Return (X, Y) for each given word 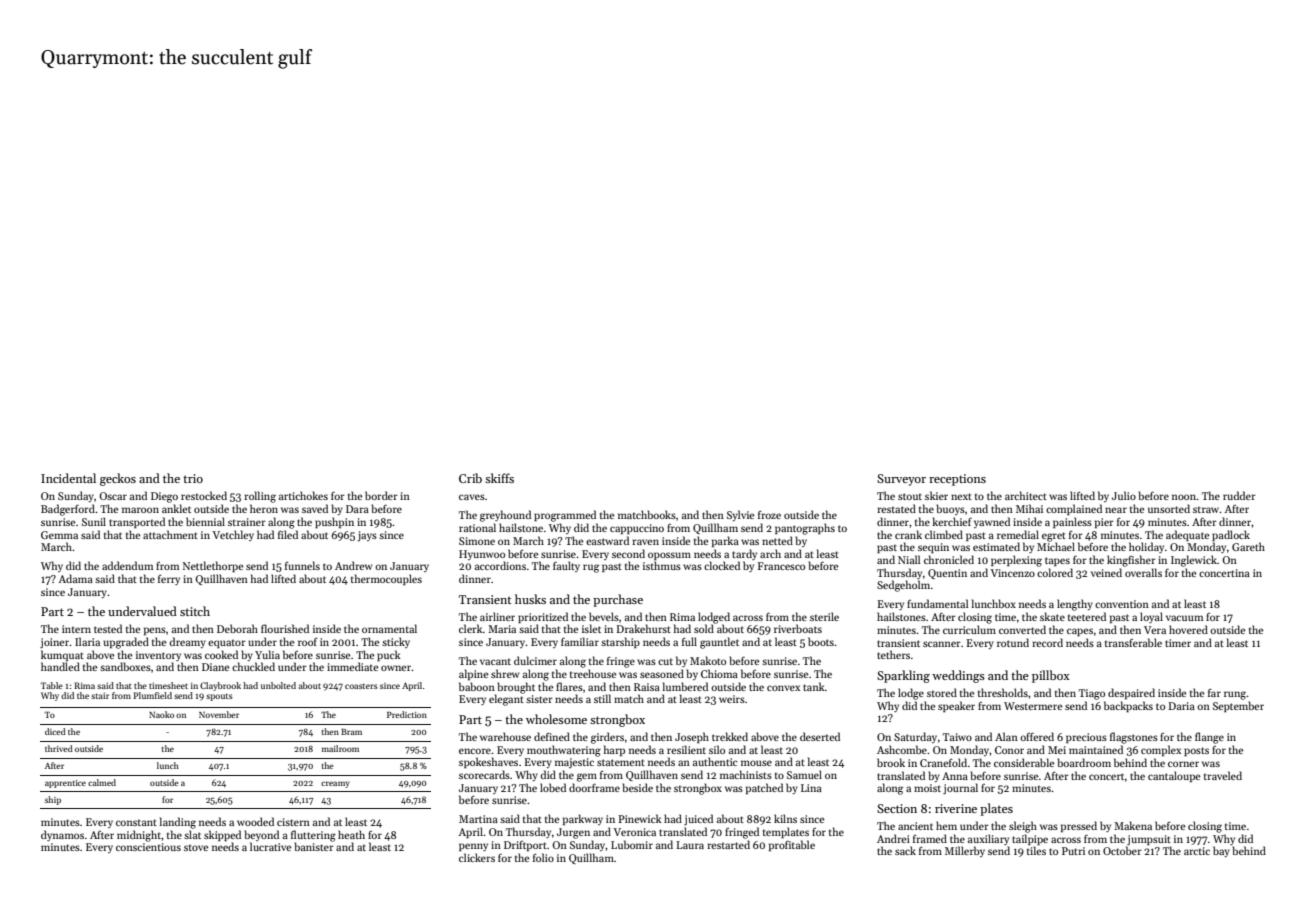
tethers (893, 654)
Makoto (708, 660)
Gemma (59, 535)
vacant (495, 662)
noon (1184, 497)
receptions (957, 480)
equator (227, 644)
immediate (352, 666)
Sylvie (740, 515)
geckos (118, 479)
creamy (335, 784)
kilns (785, 818)
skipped (222, 835)
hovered (1188, 629)
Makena (1133, 825)
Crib (470, 478)
